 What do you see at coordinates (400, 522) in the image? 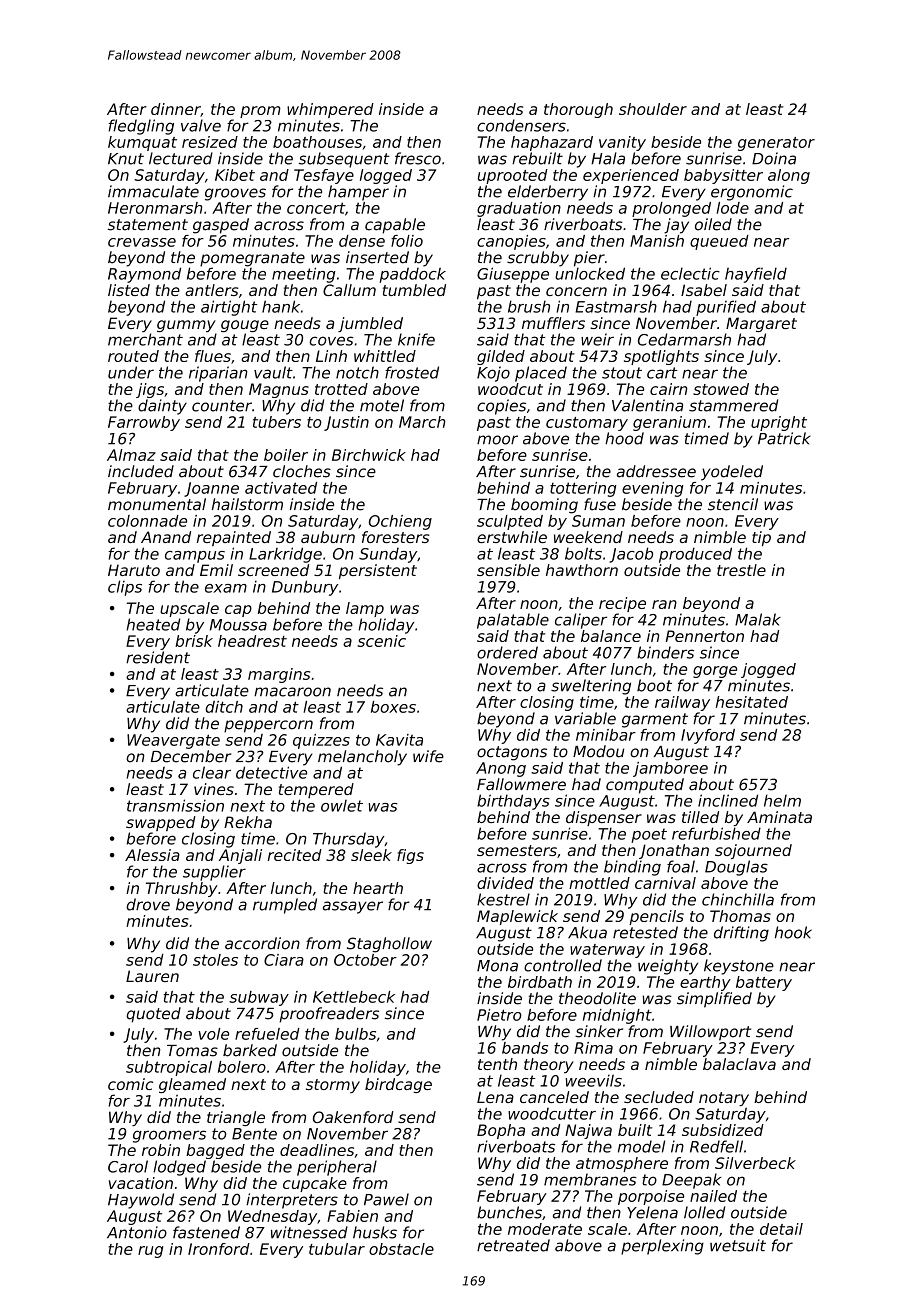
I see `Ochieng` at bounding box center [400, 522].
